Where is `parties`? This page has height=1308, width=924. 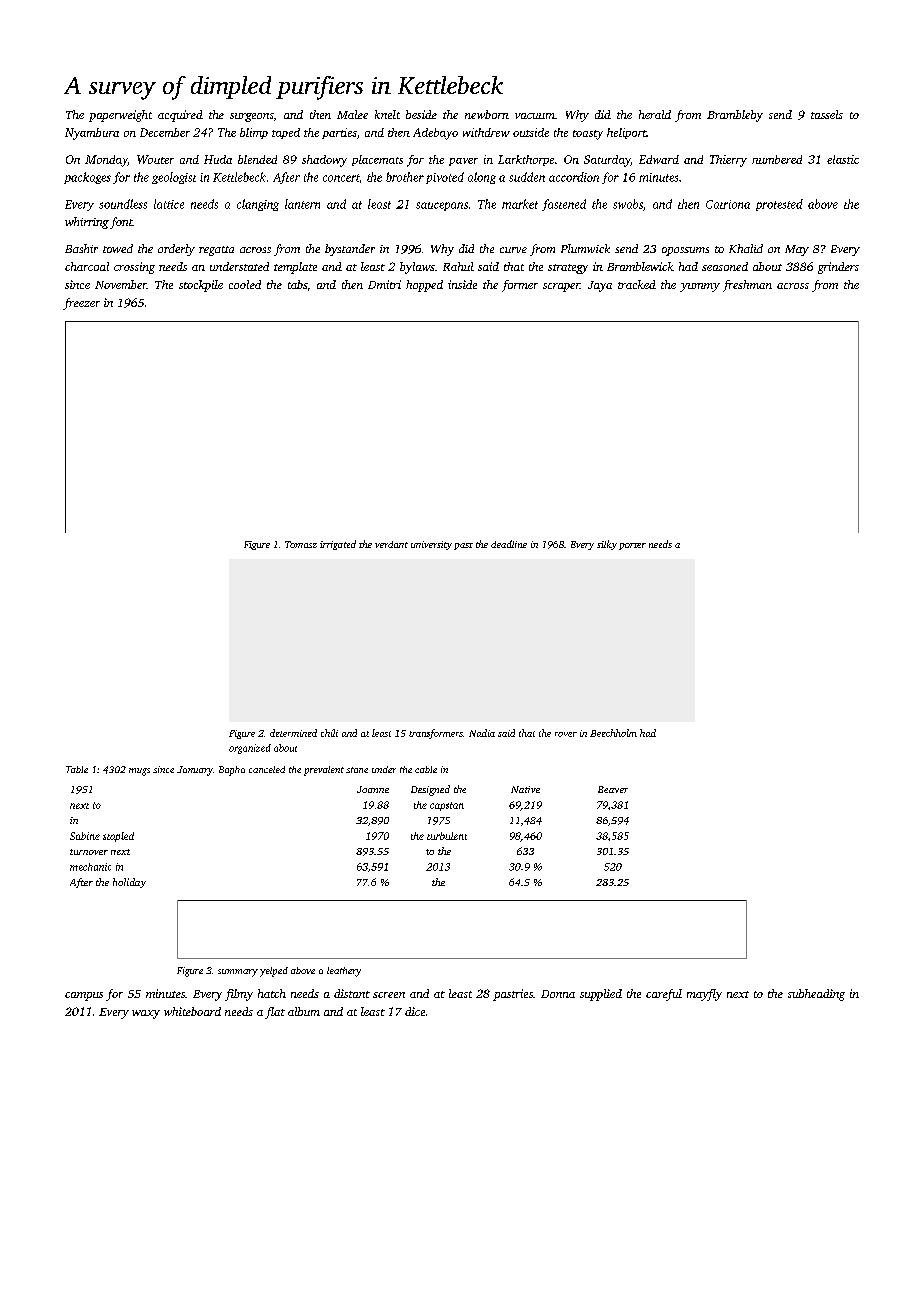
parties is located at coordinates (339, 133).
